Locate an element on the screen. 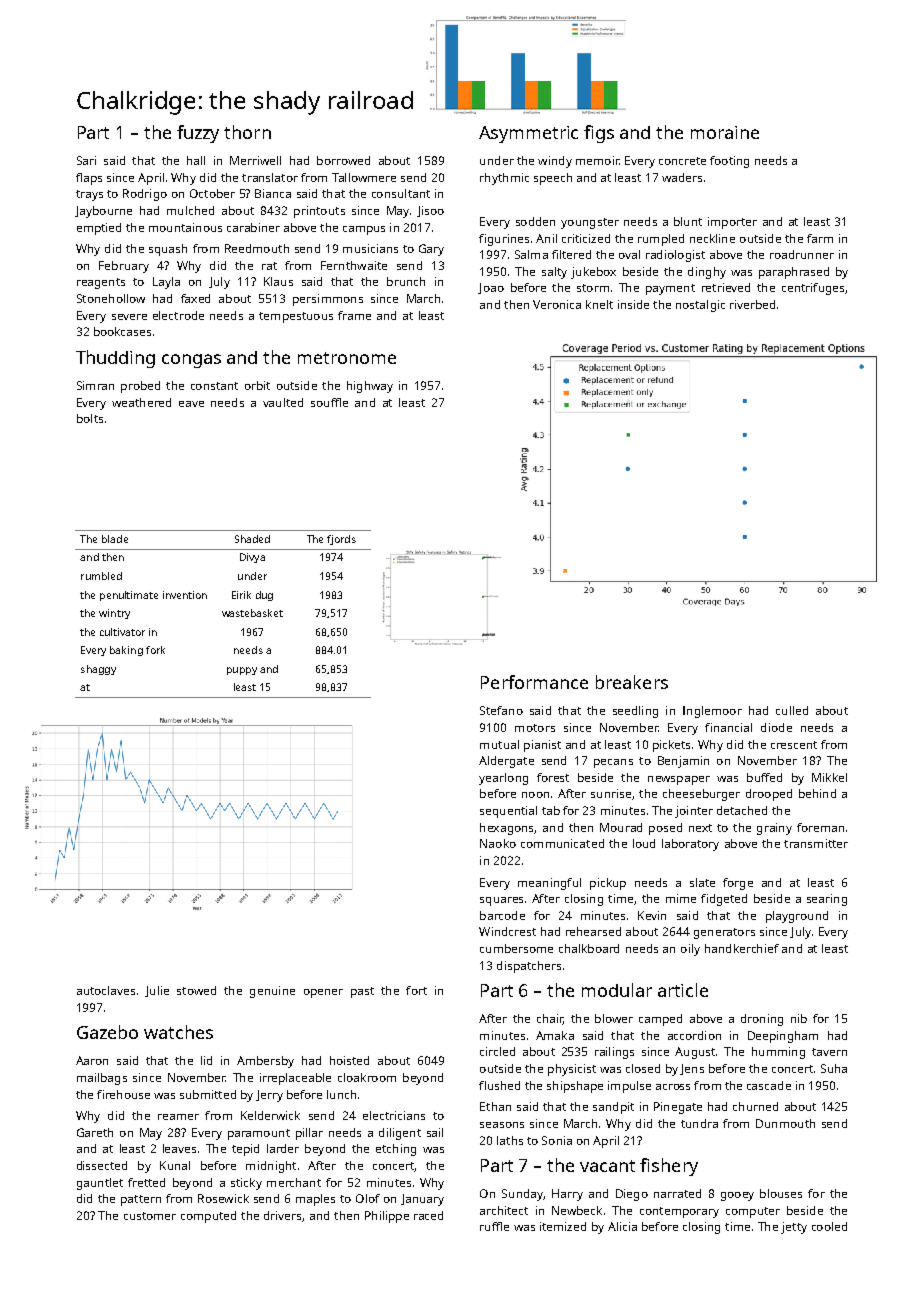  culled is located at coordinates (792, 710).
